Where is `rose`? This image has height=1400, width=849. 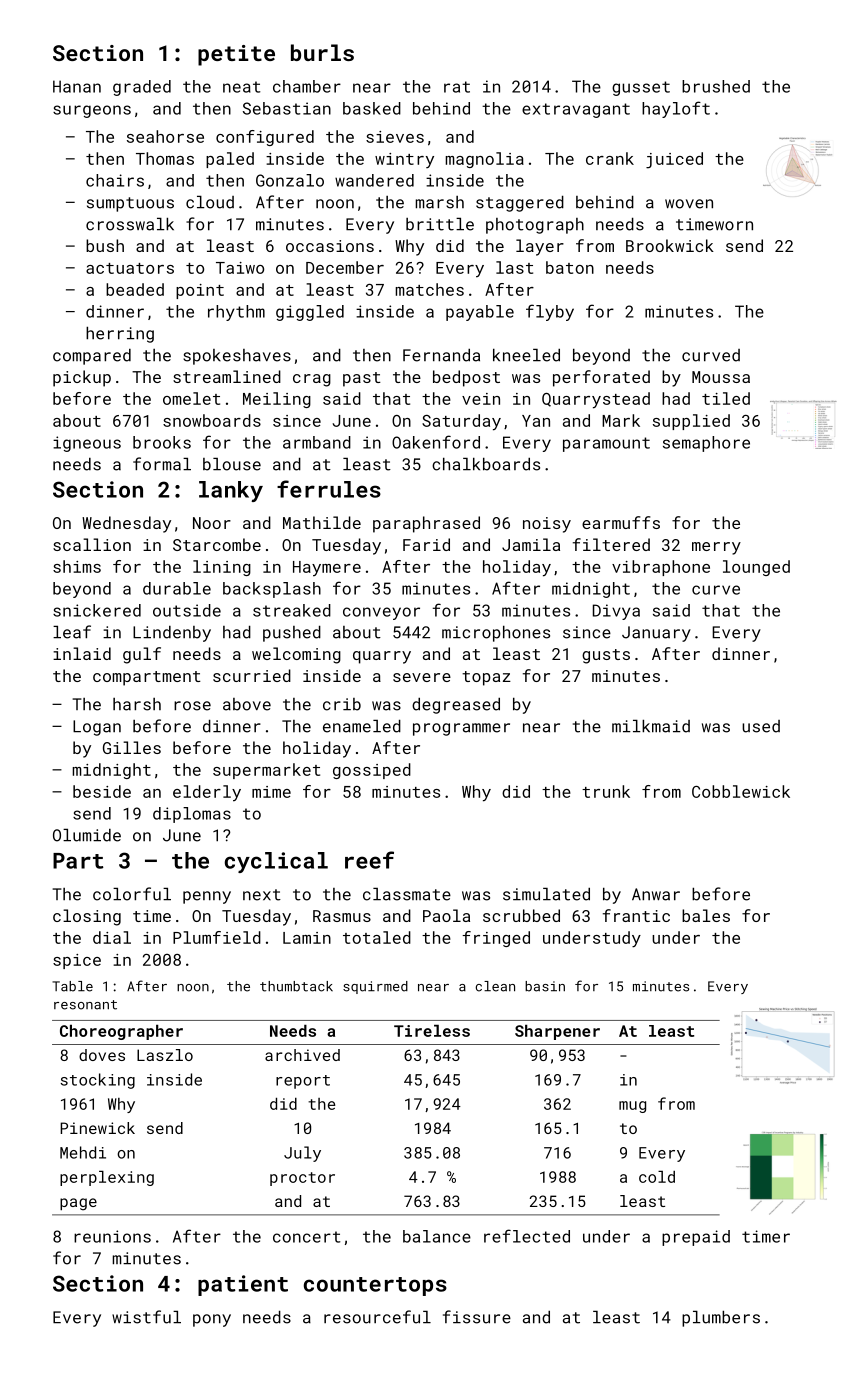
rose is located at coordinates (192, 706).
